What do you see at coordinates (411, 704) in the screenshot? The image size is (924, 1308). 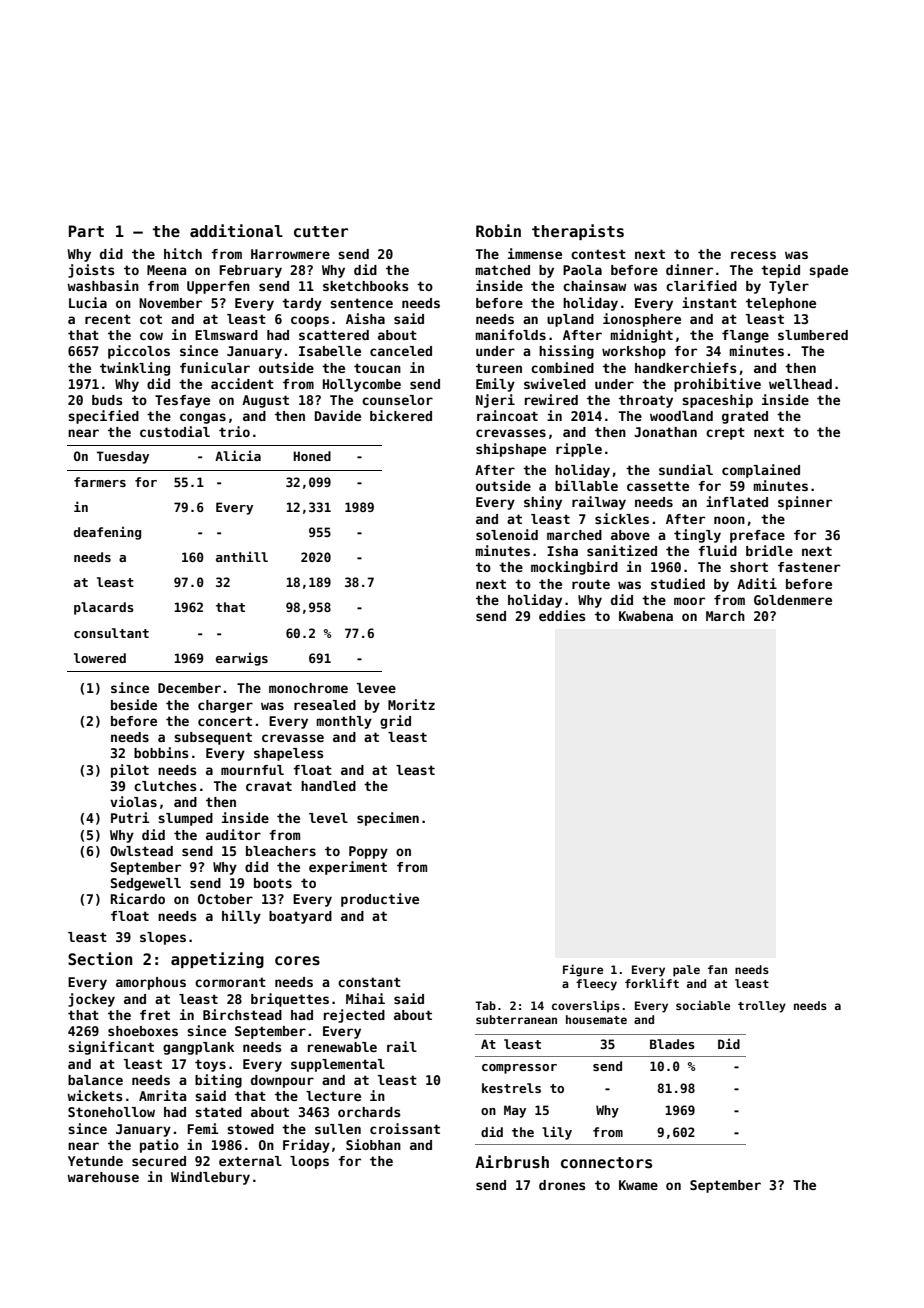 I see `Moritz` at bounding box center [411, 704].
